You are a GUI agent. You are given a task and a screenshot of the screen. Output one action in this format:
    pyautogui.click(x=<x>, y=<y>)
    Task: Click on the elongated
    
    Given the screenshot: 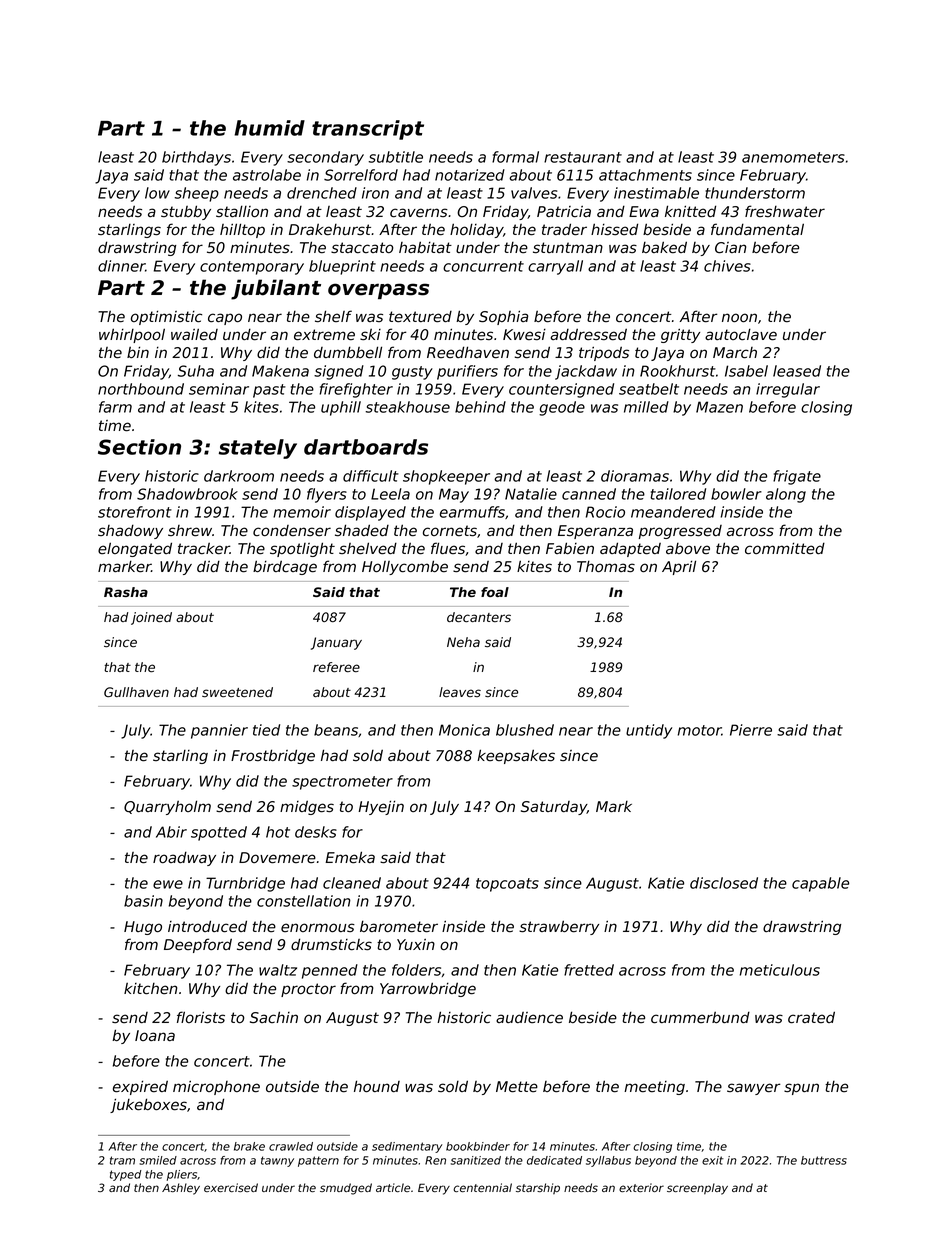 What is the action you would take?
    pyautogui.click(x=135, y=549)
